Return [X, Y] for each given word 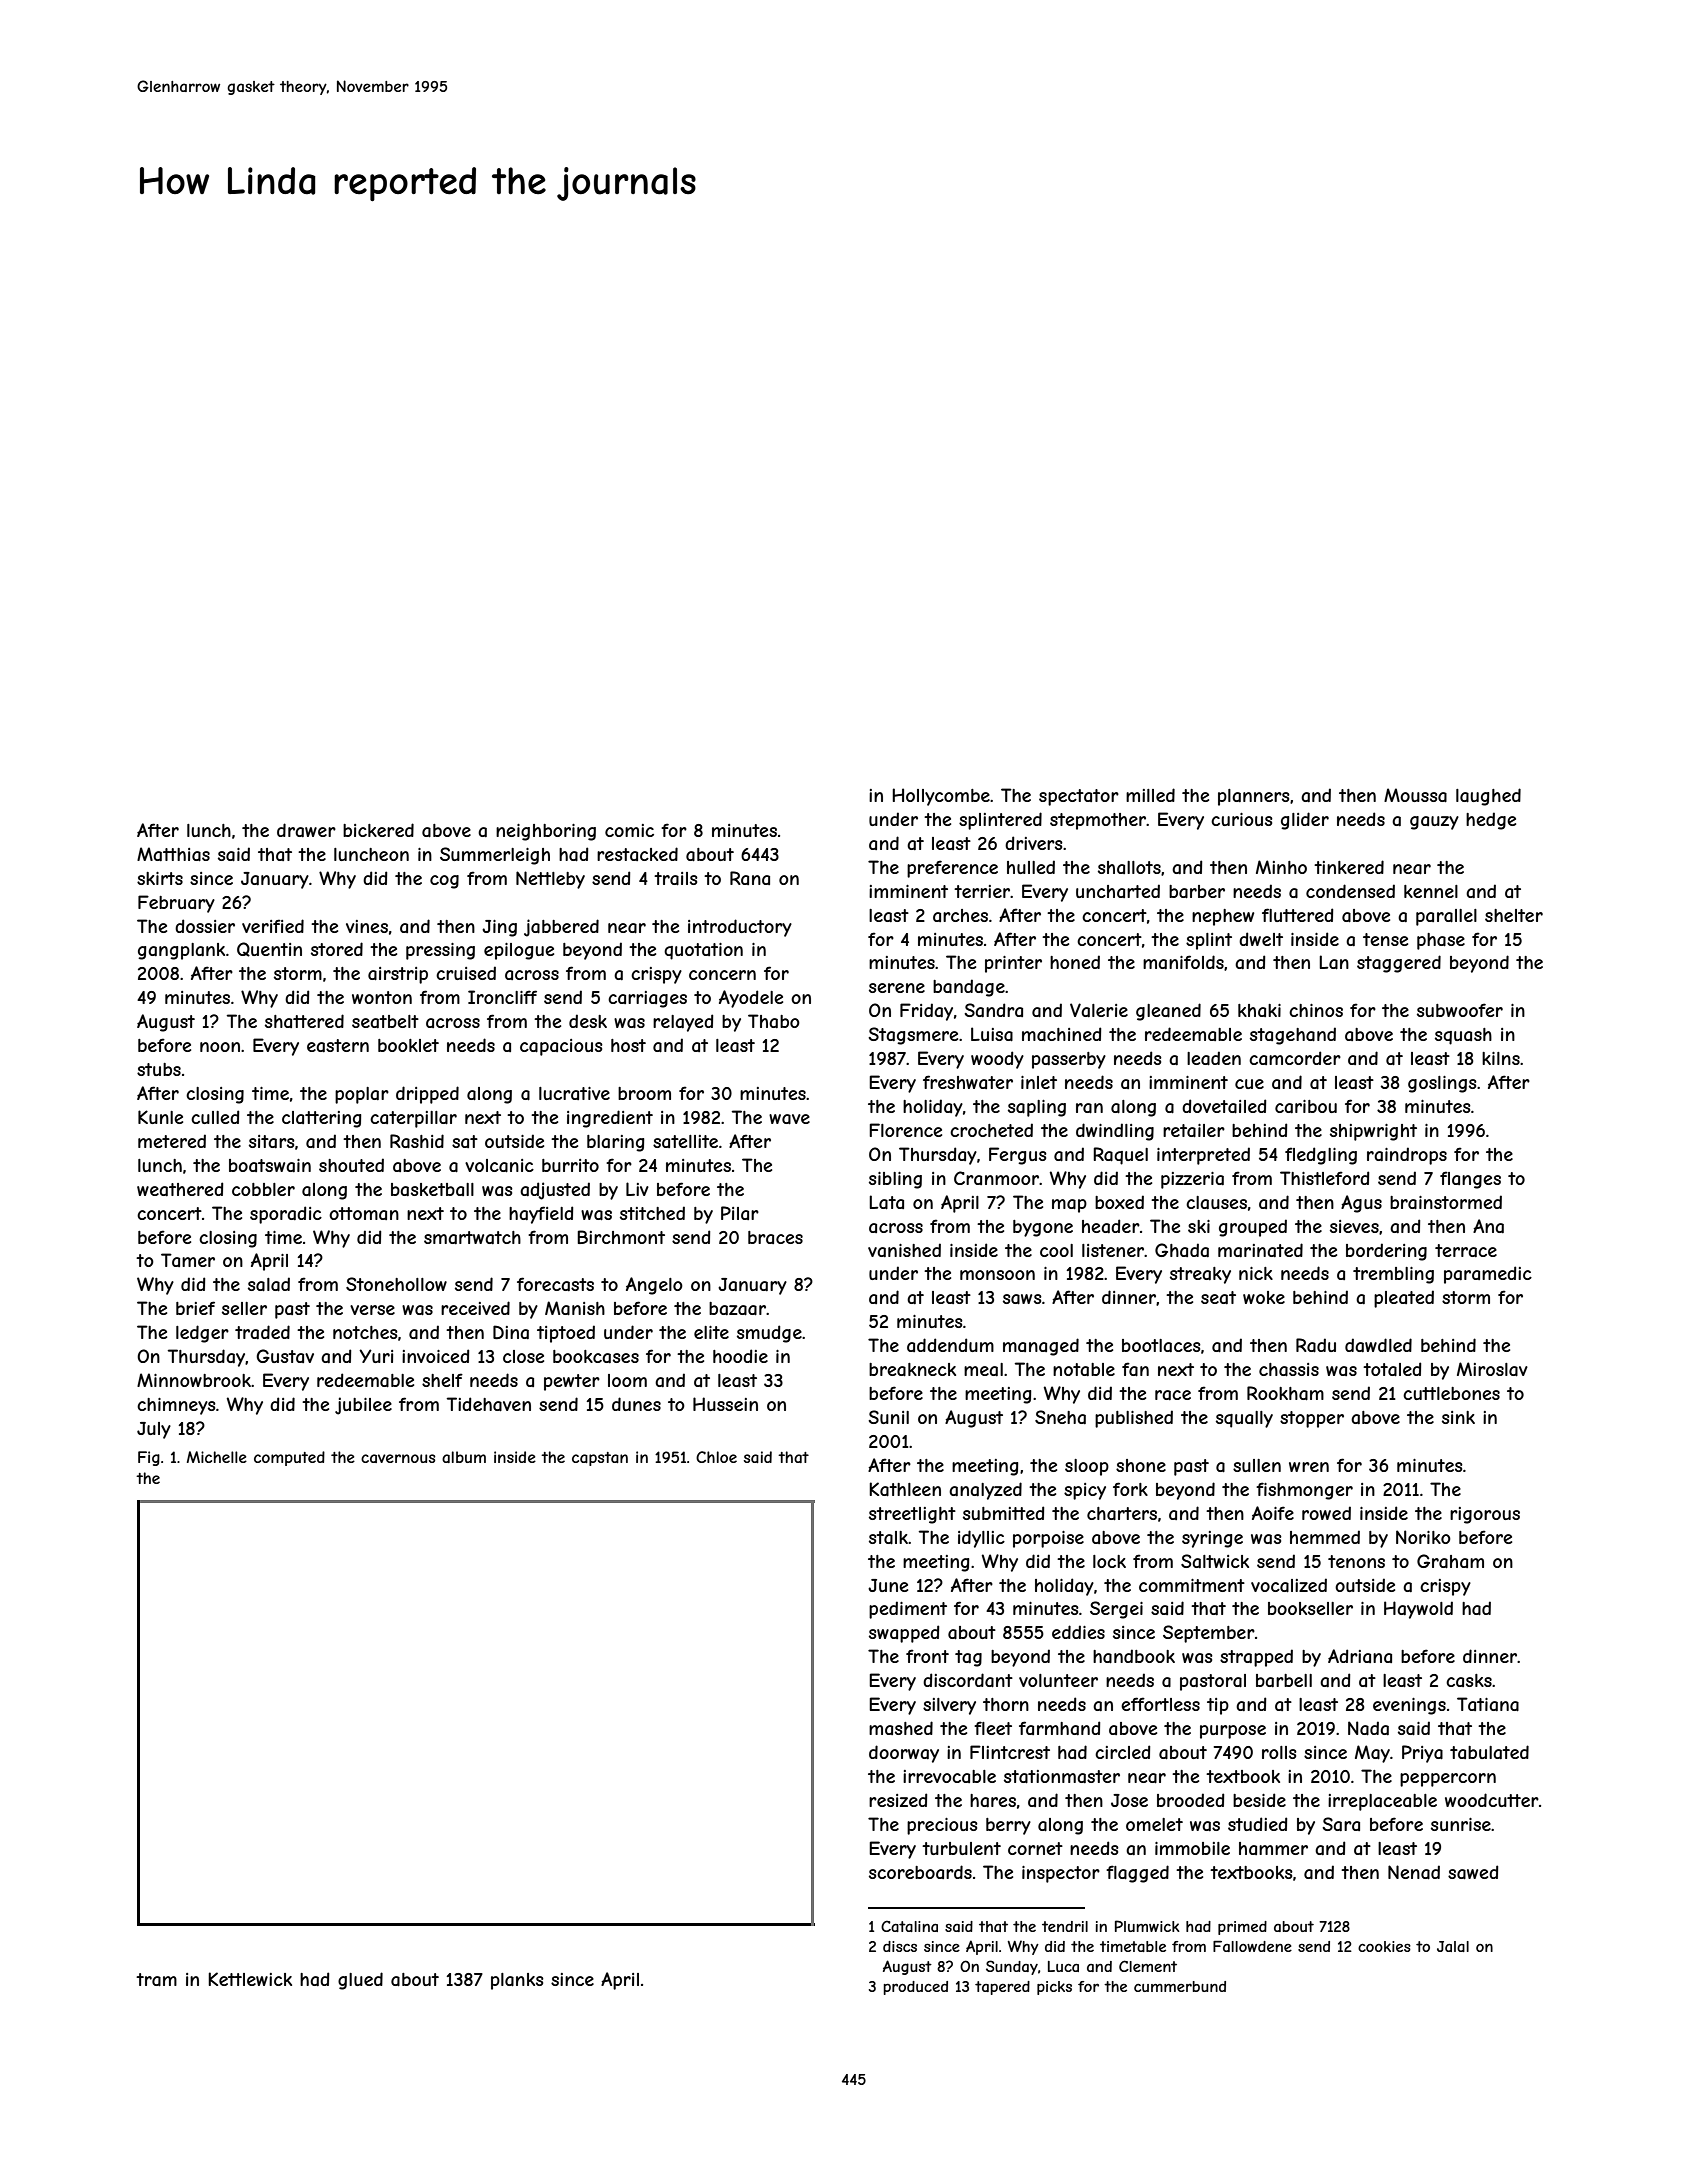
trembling [1393, 1275]
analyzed [985, 1491]
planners [1254, 797]
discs [900, 1946]
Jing [499, 928]
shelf [442, 1380]
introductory [740, 928]
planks [517, 1981]
